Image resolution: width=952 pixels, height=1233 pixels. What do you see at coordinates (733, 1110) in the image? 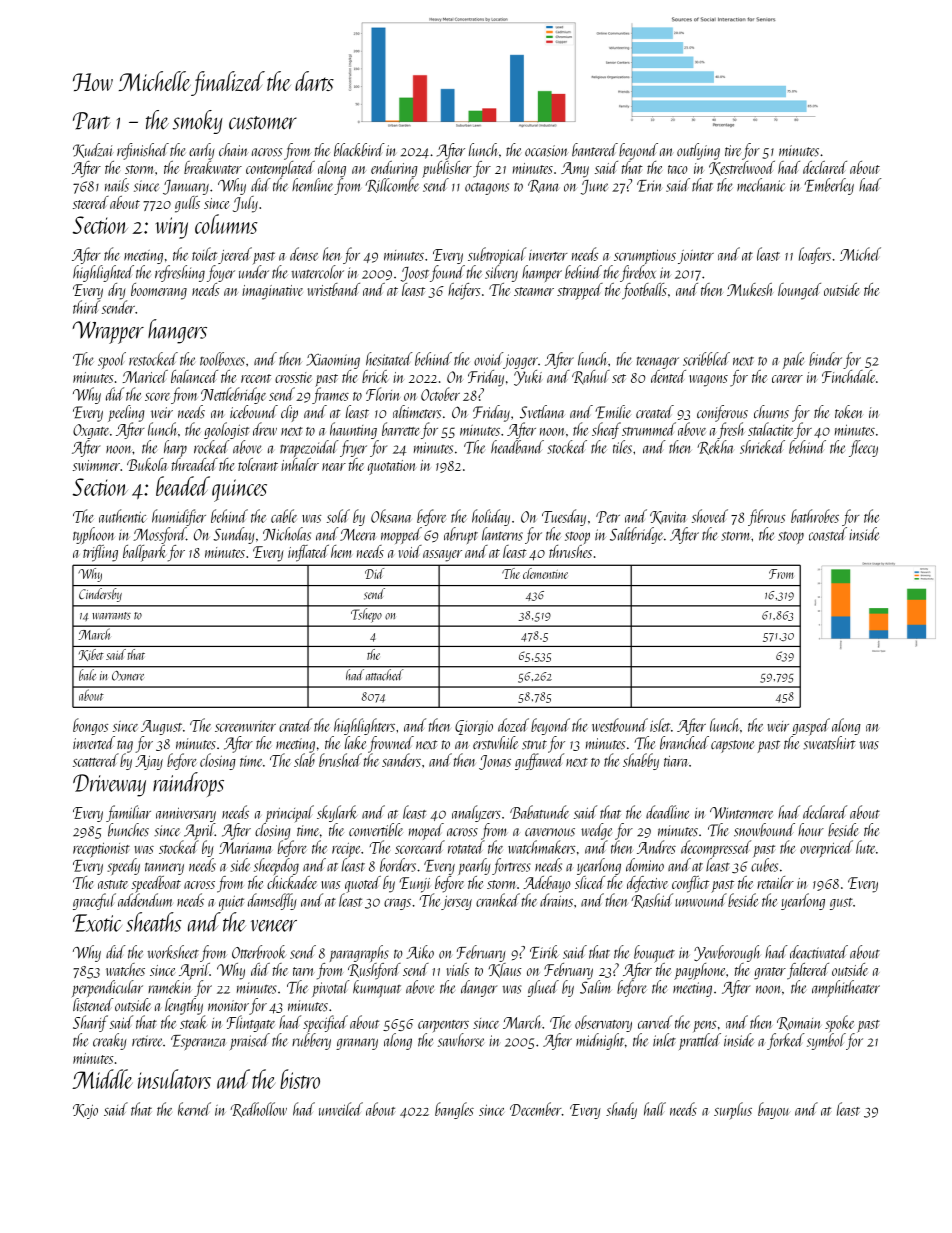
I see `surplus` at bounding box center [733, 1110].
